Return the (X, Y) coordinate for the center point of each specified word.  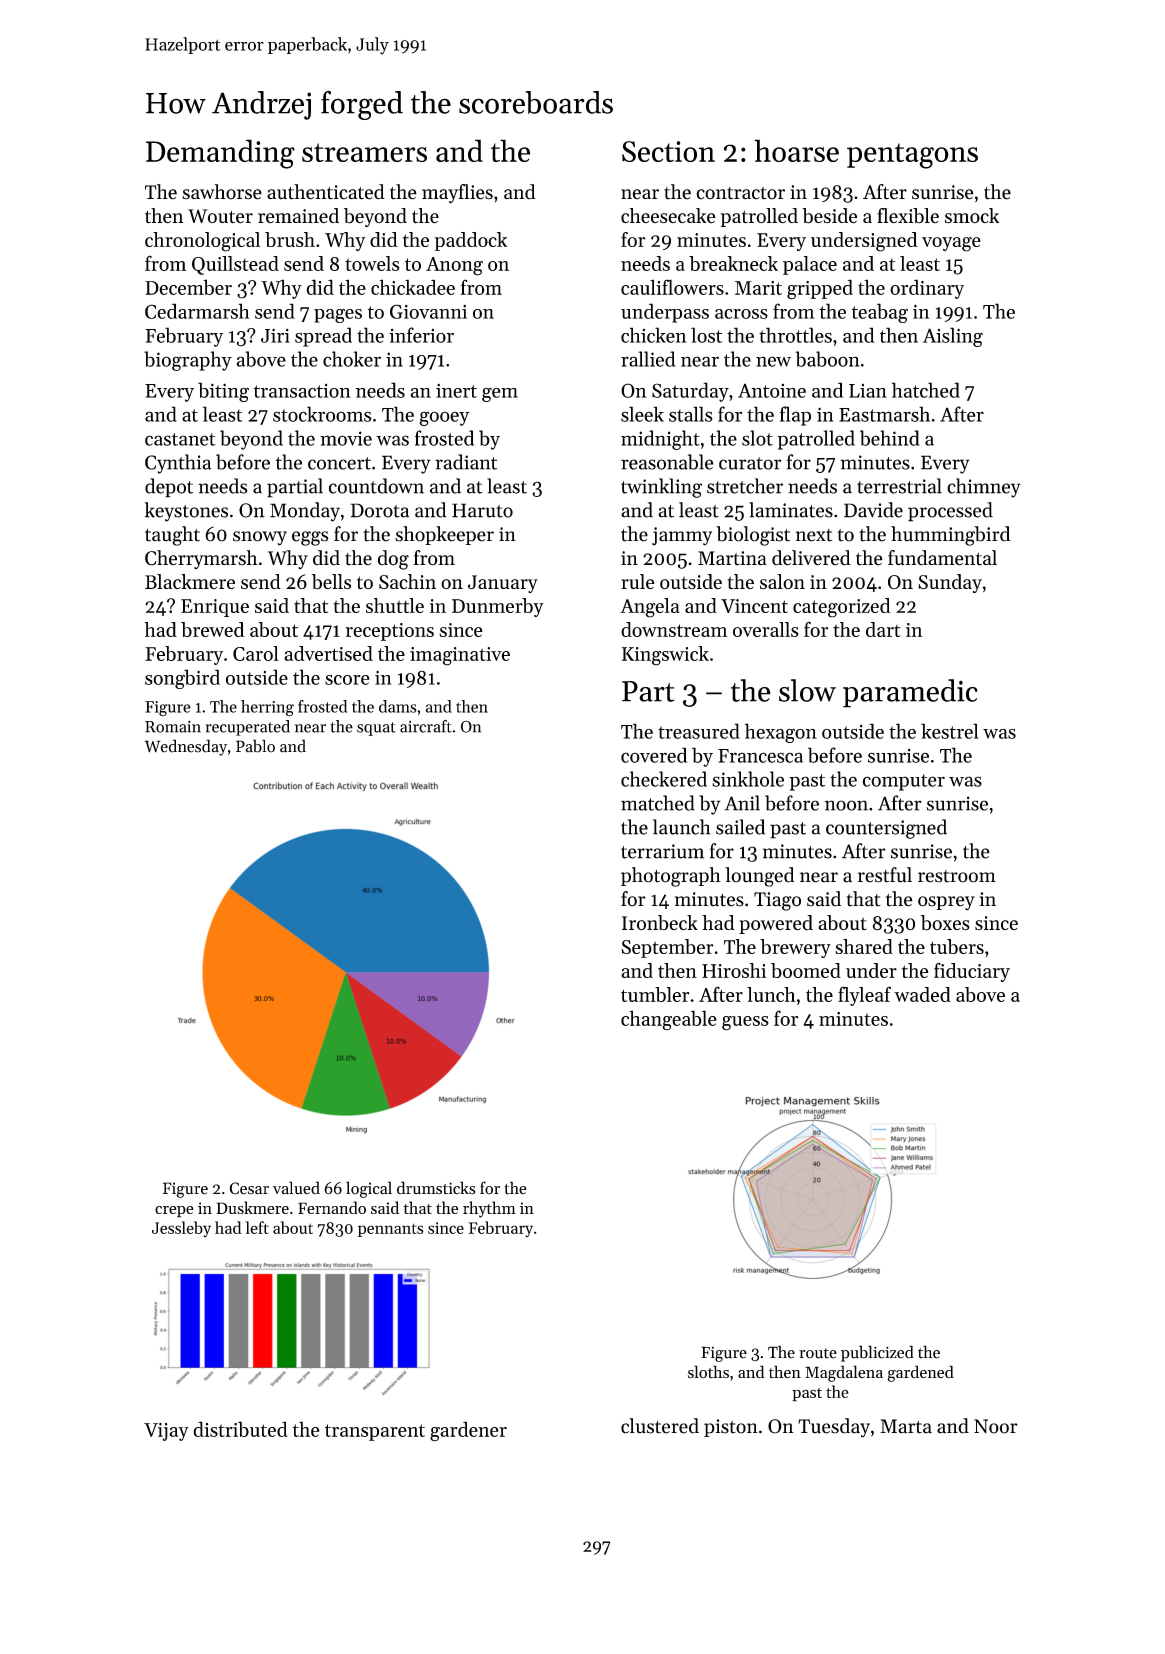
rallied (648, 359)
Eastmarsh (884, 414)
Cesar (249, 1188)
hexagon (781, 733)
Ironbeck (660, 923)
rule (638, 582)
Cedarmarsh (197, 311)
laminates (791, 510)
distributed (240, 1429)
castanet (180, 439)
